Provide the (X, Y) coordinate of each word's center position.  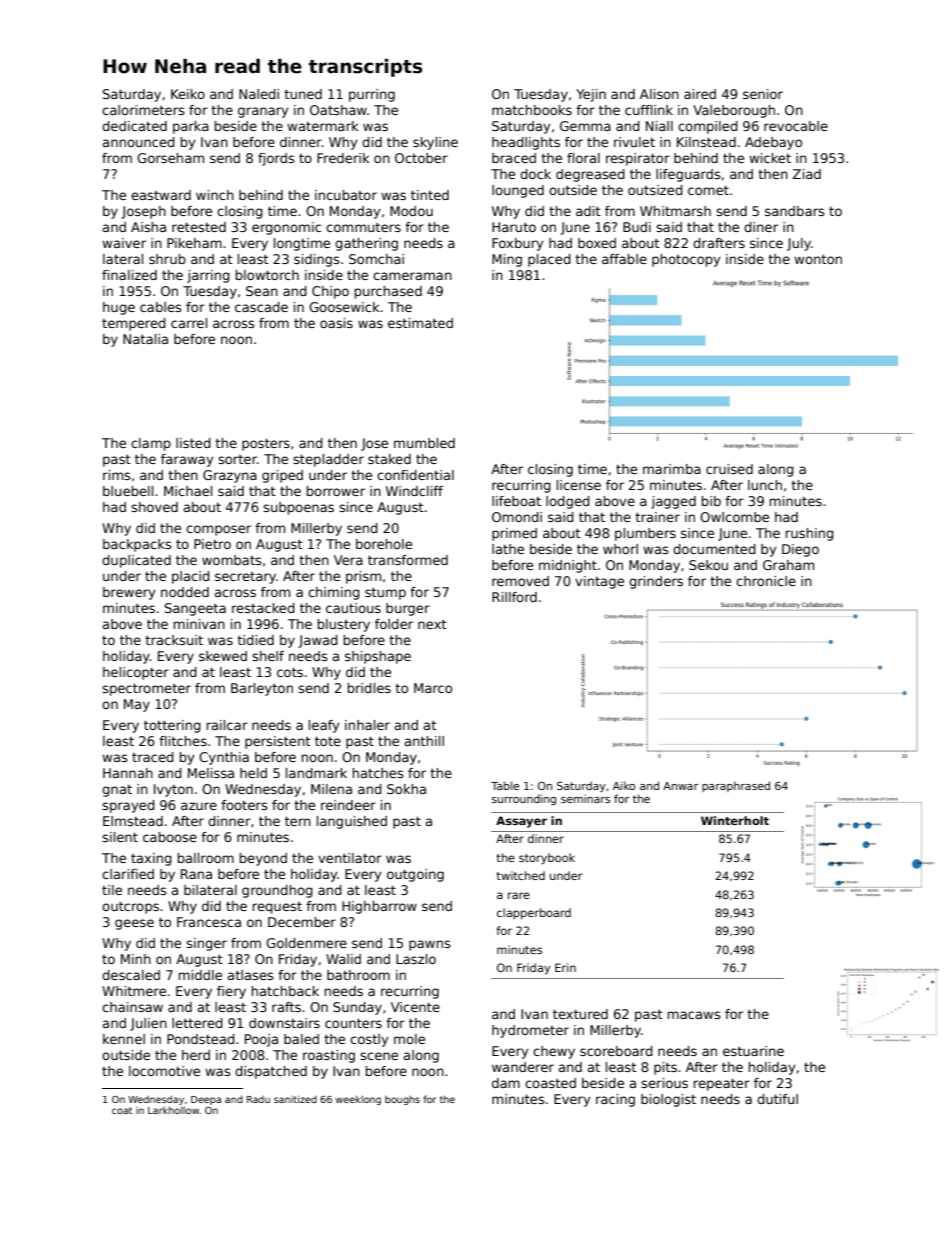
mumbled (424, 443)
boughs (402, 1100)
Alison (659, 94)
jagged (673, 502)
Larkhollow (174, 1110)
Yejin (591, 95)
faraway (187, 460)
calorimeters (143, 110)
